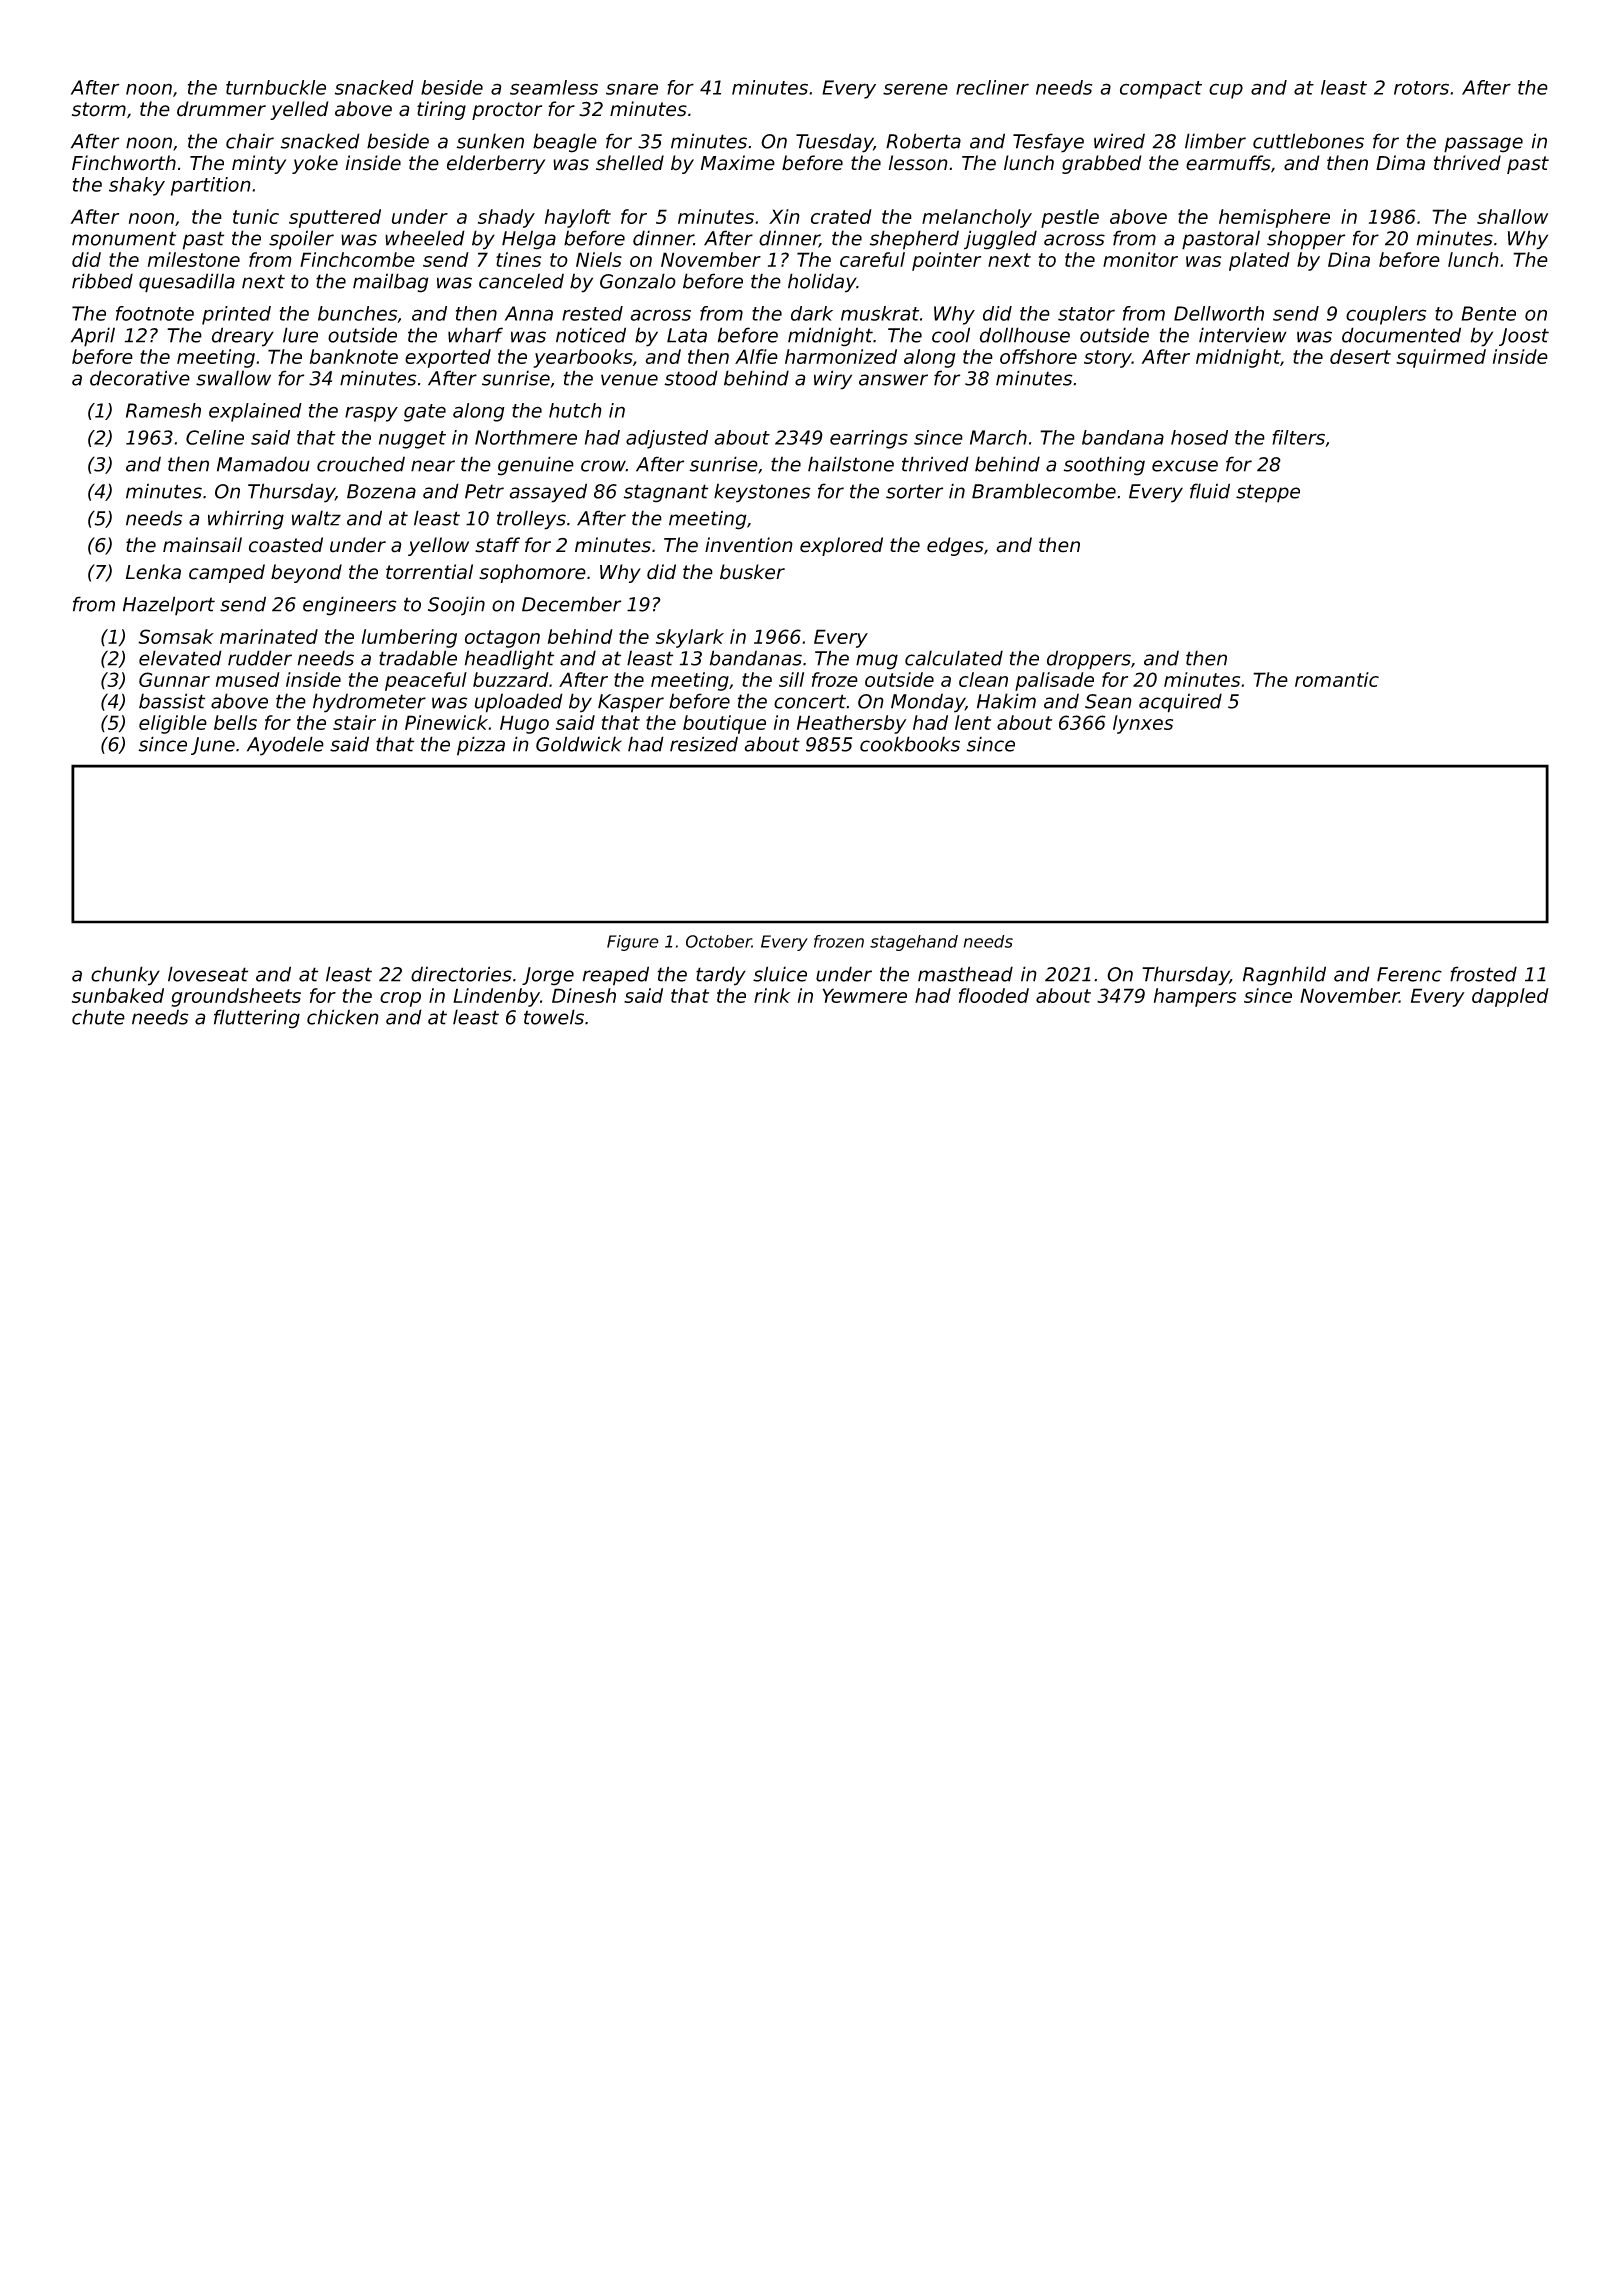 The width and height of the image is (1620, 2292). What do you see at coordinates (1070, 218) in the image?
I see `pestle` at bounding box center [1070, 218].
